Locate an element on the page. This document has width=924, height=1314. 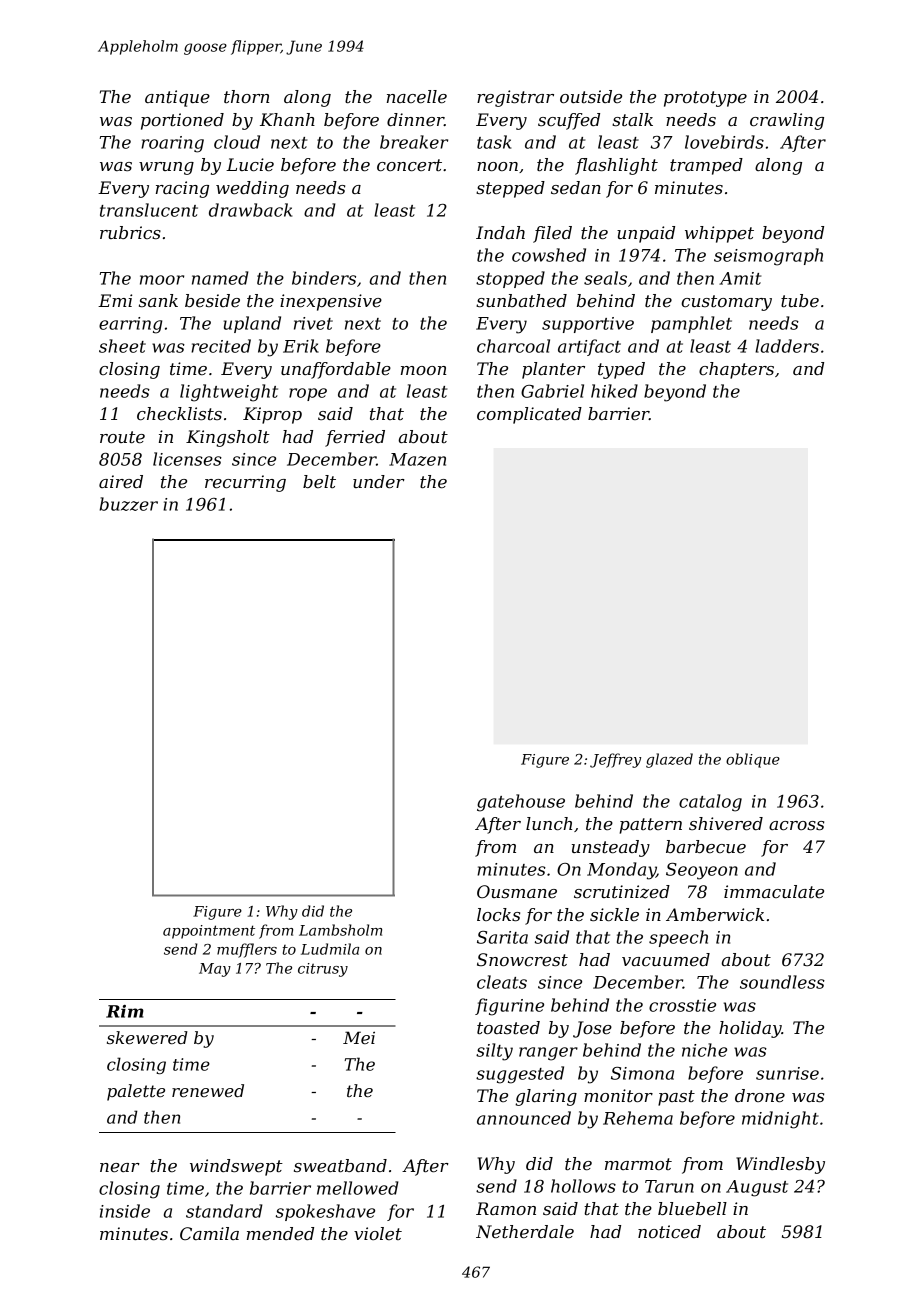
licenses is located at coordinates (187, 459).
